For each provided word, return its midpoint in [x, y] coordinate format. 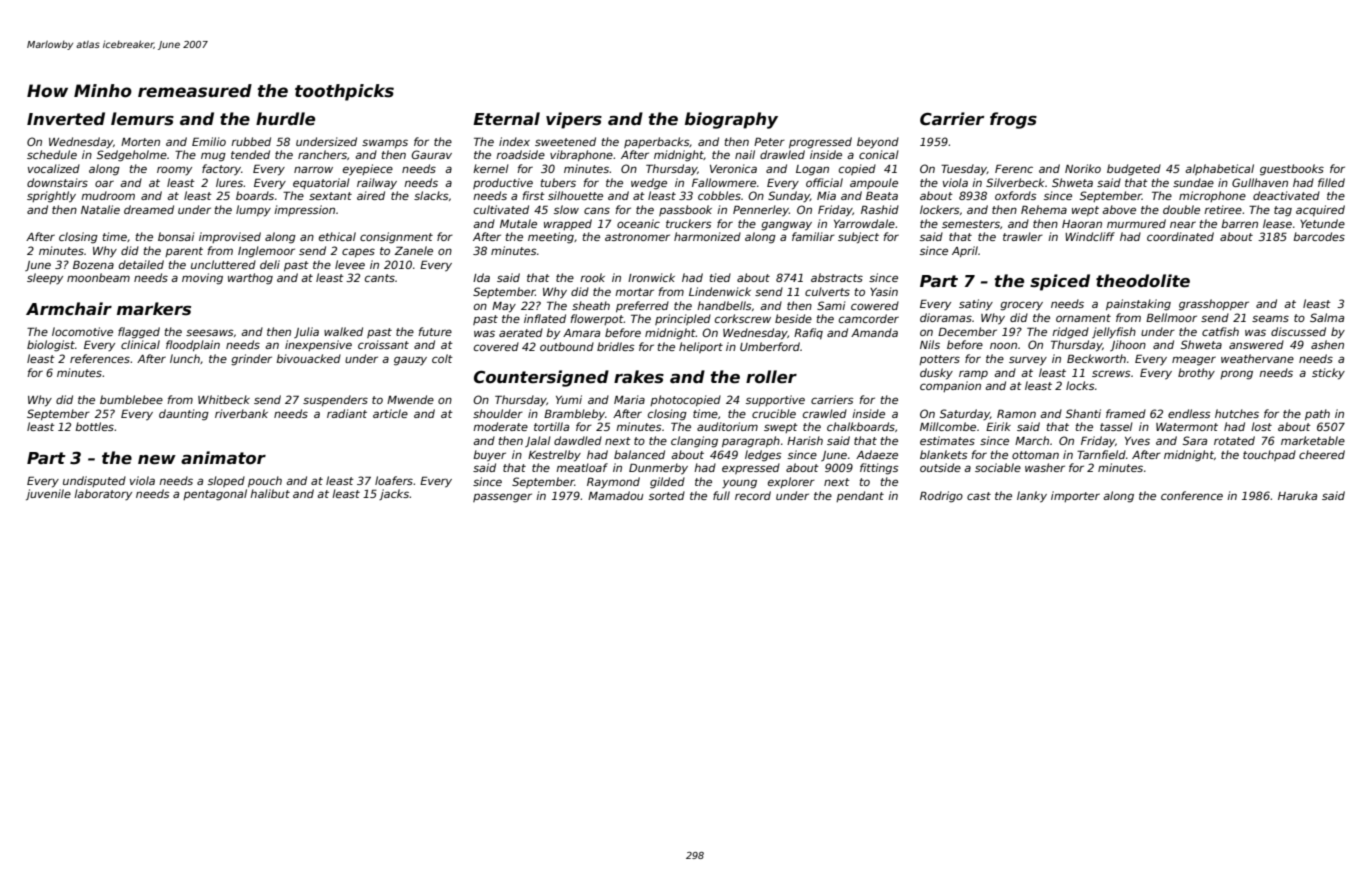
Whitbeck [224, 399]
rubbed [251, 141]
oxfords [1015, 195]
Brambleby [574, 415]
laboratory [103, 494]
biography [731, 120]
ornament [1083, 318]
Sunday [789, 196]
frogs [1013, 120]
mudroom [108, 195]
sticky [1328, 374]
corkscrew [743, 318]
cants [380, 278]
